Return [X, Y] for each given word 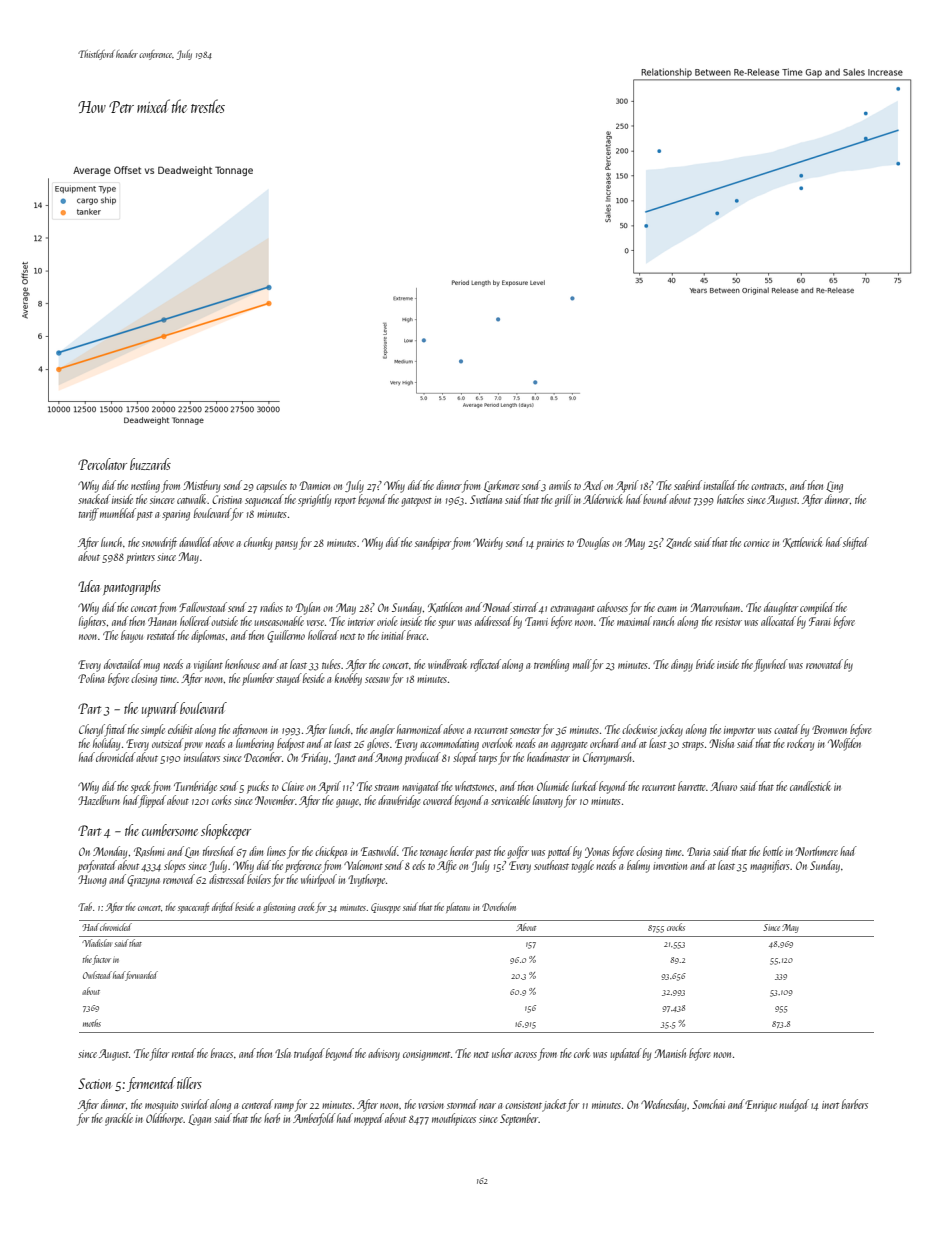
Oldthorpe [165, 1119]
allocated [778, 621]
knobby [348, 679]
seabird [688, 485]
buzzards [150, 464]
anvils [560, 485]
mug [151, 667]
